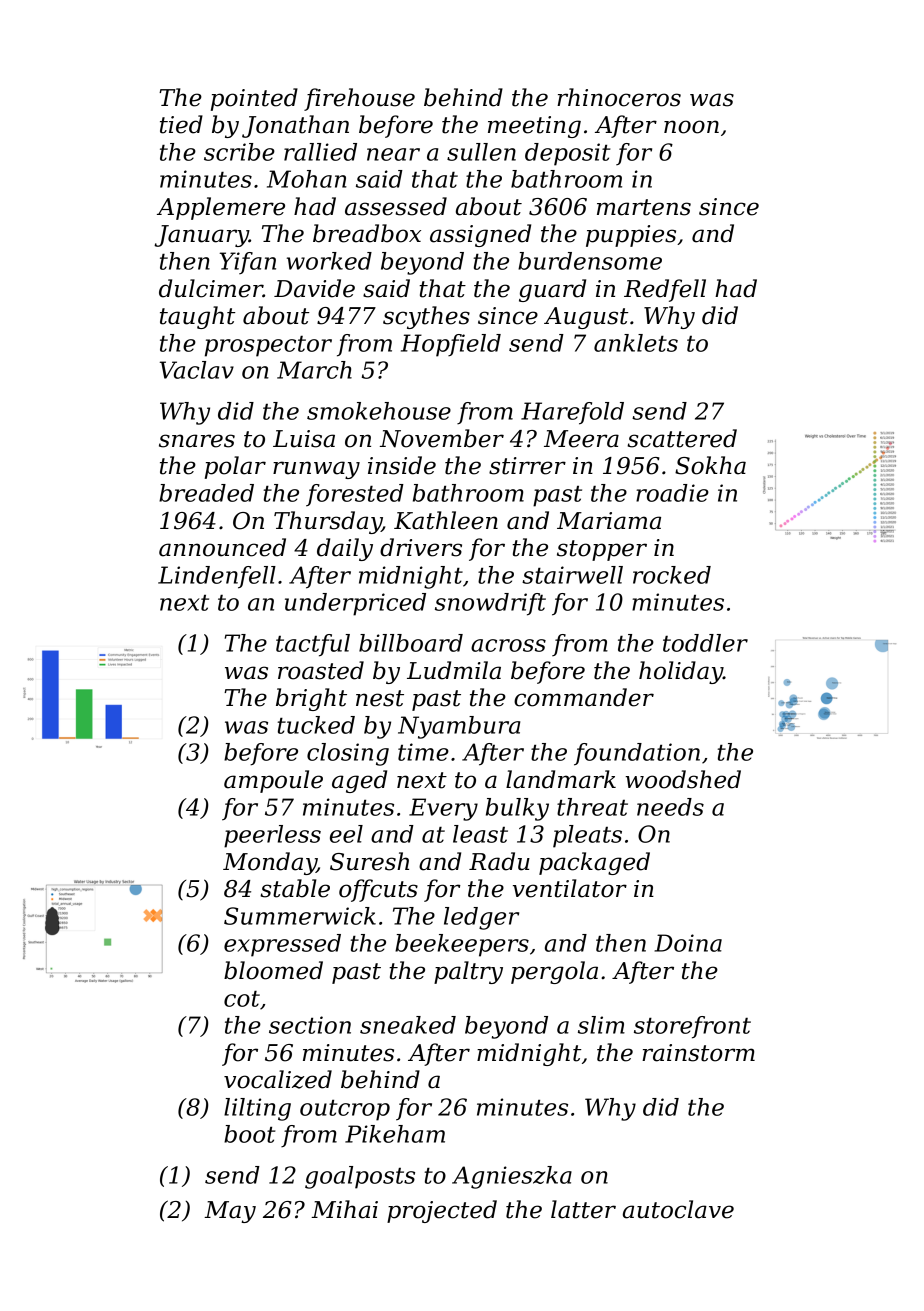  Describe the element at coordinates (454, 670) in the screenshot. I see `Ludmila` at that location.
